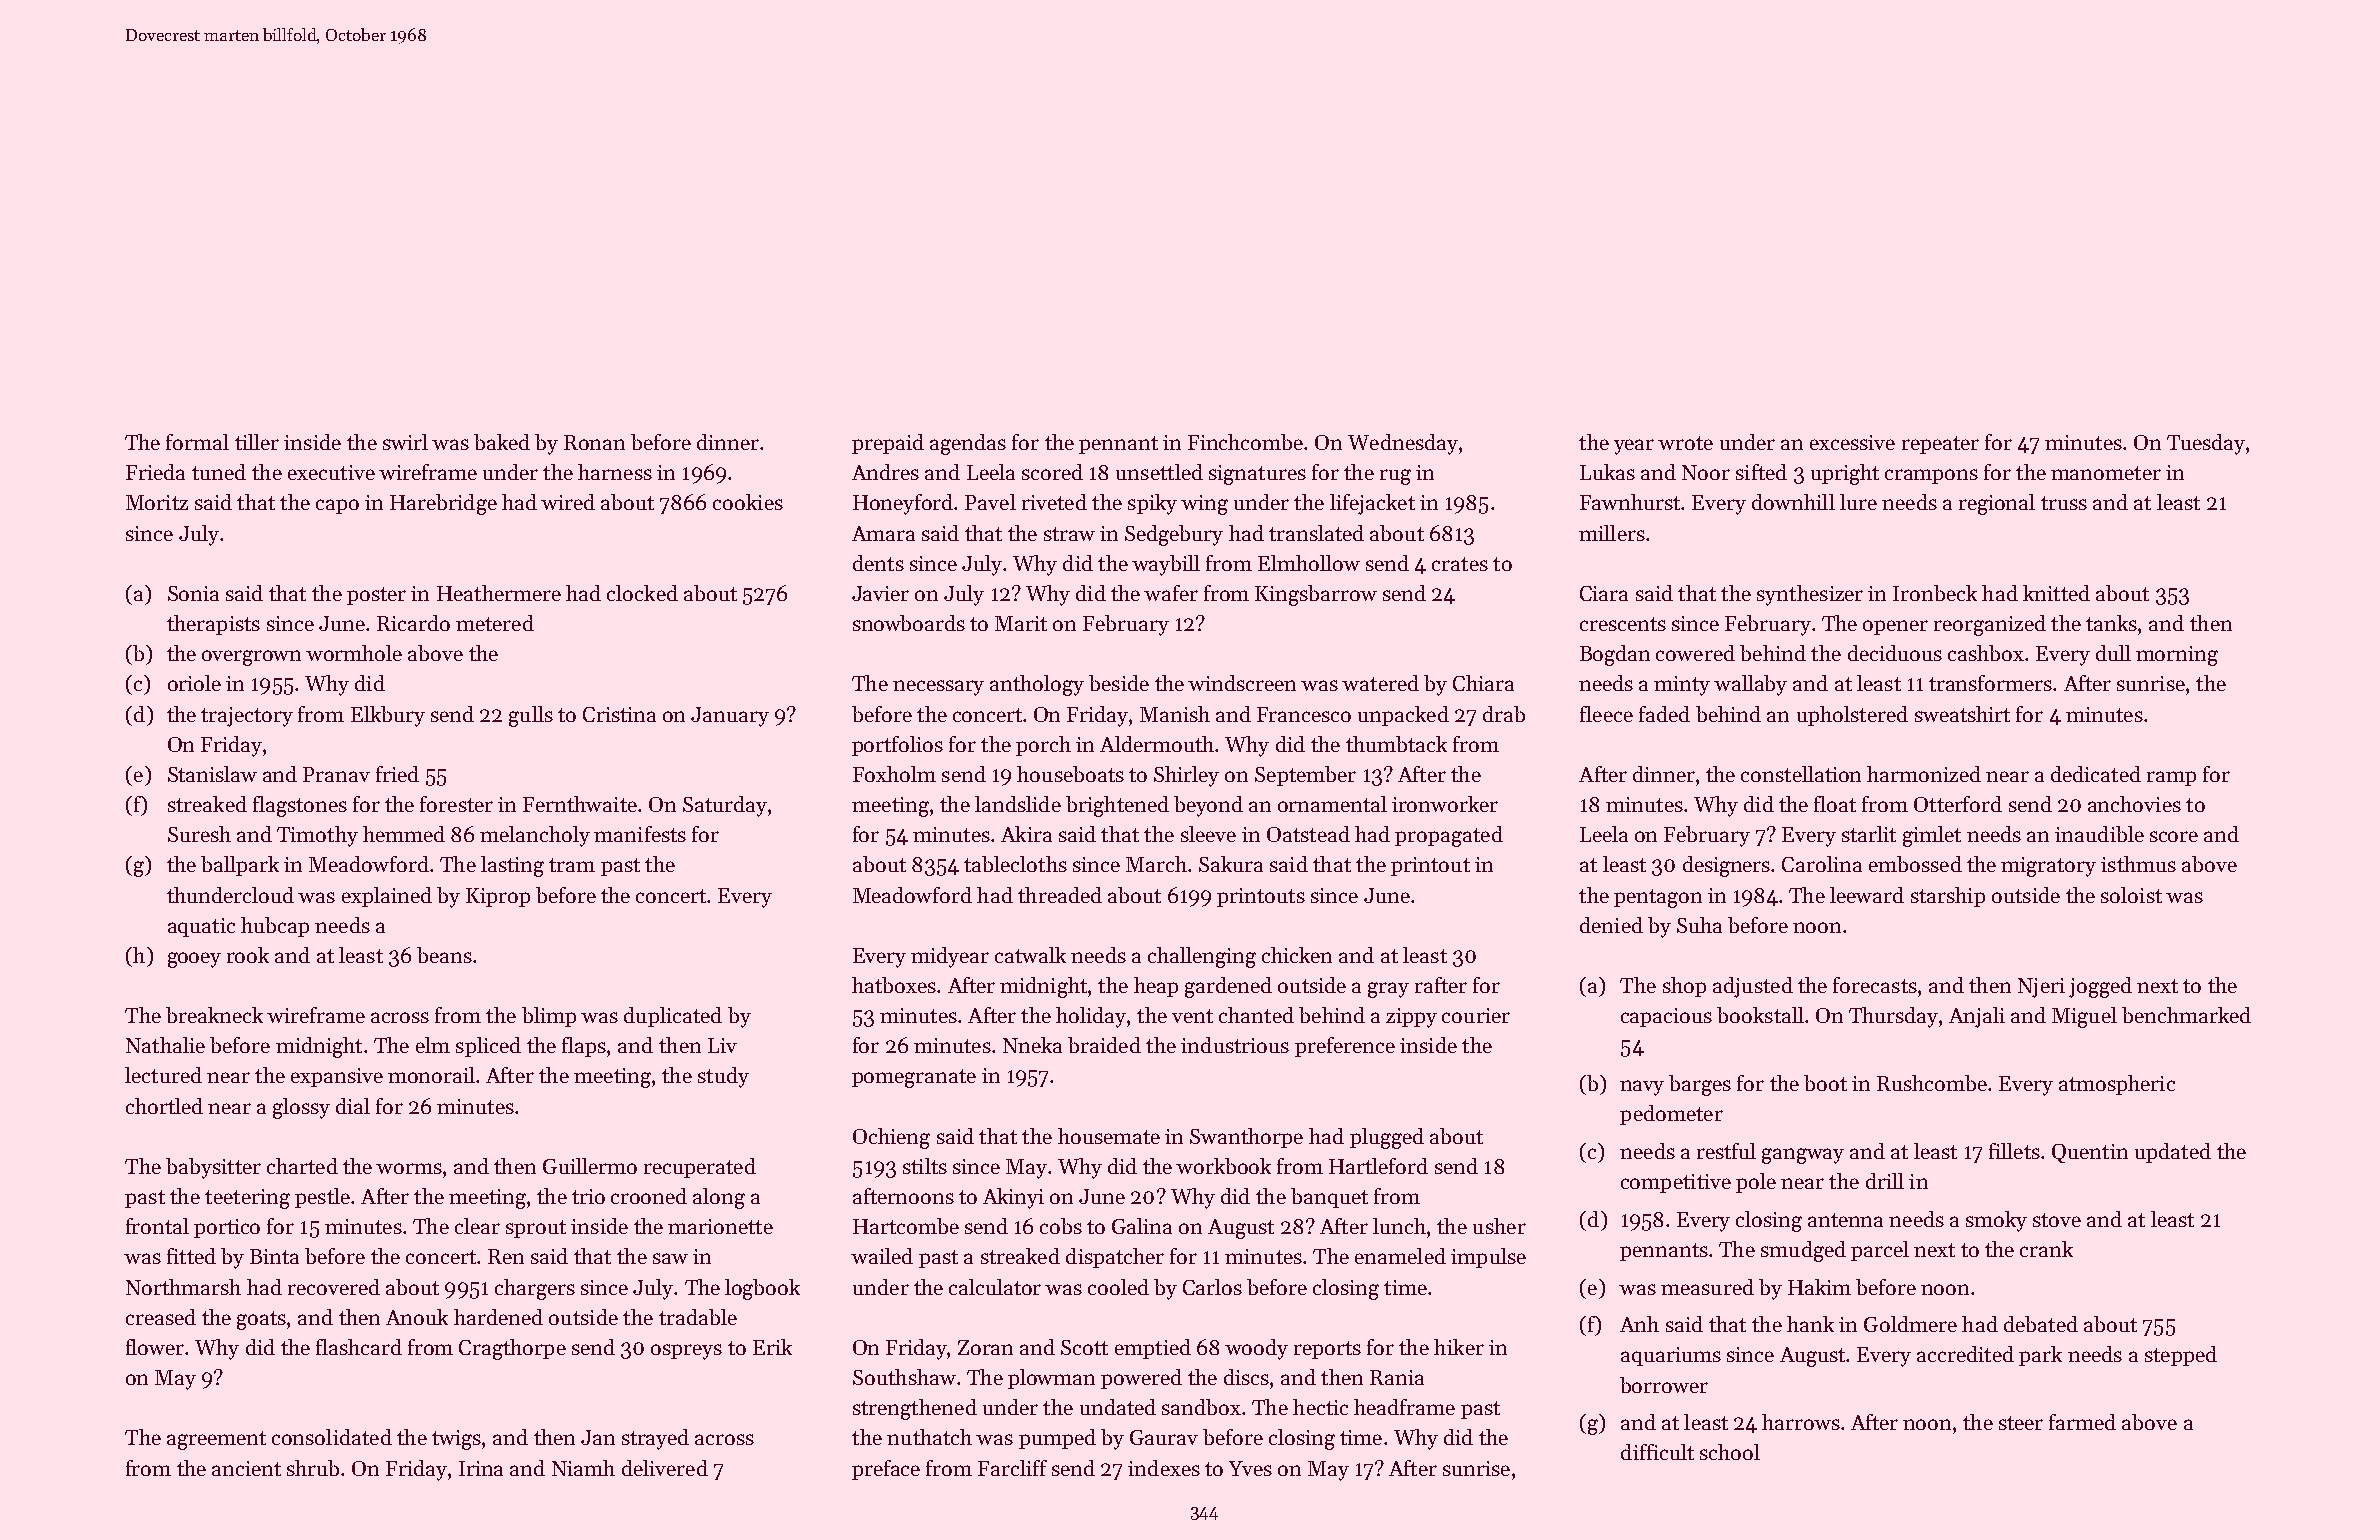 The image size is (2380, 1540). Describe the element at coordinates (655, 1439) in the image. I see `strayed` at that location.
